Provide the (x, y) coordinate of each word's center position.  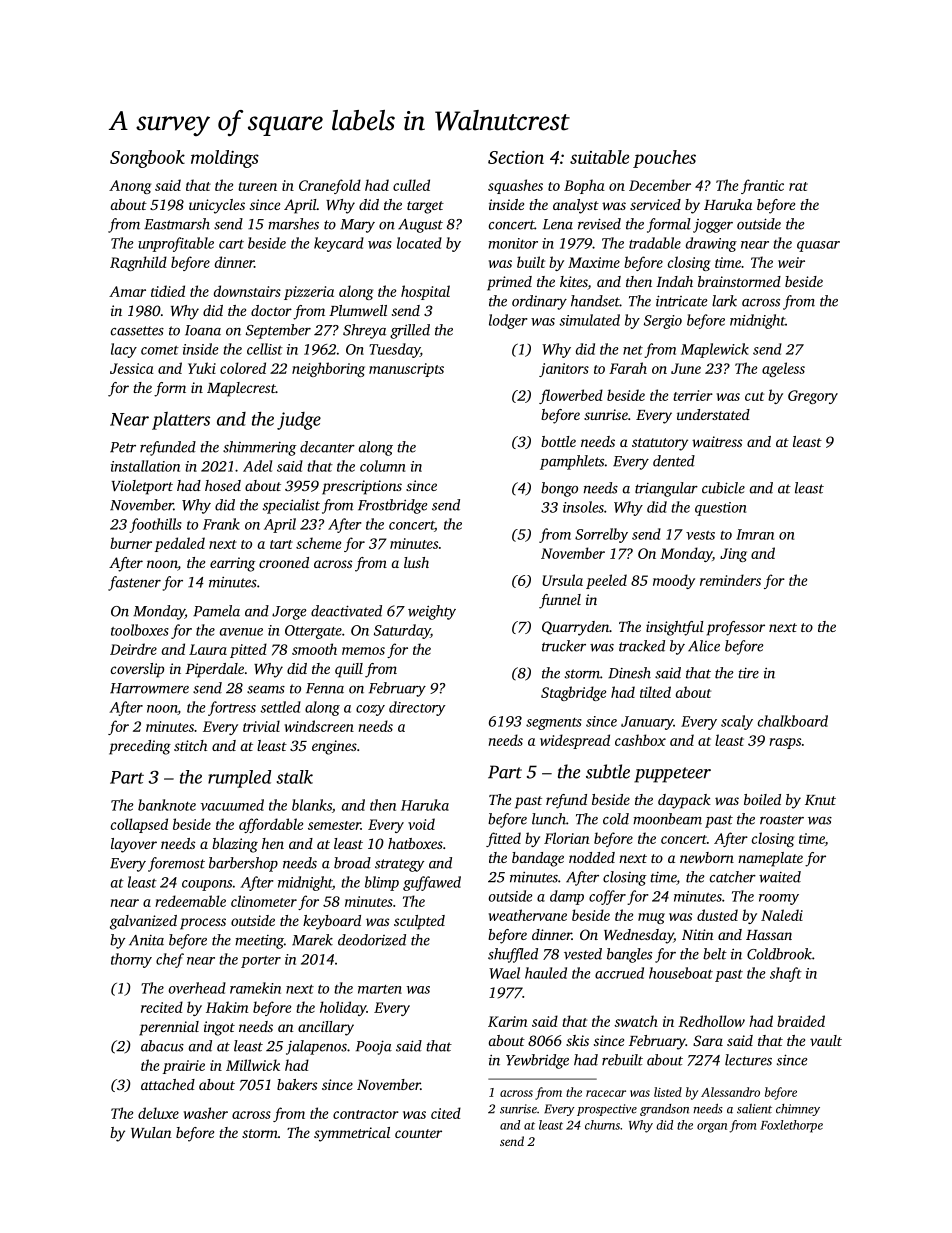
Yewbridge (537, 1061)
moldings (225, 159)
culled (411, 185)
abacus (162, 1046)
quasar (818, 246)
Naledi (782, 915)
